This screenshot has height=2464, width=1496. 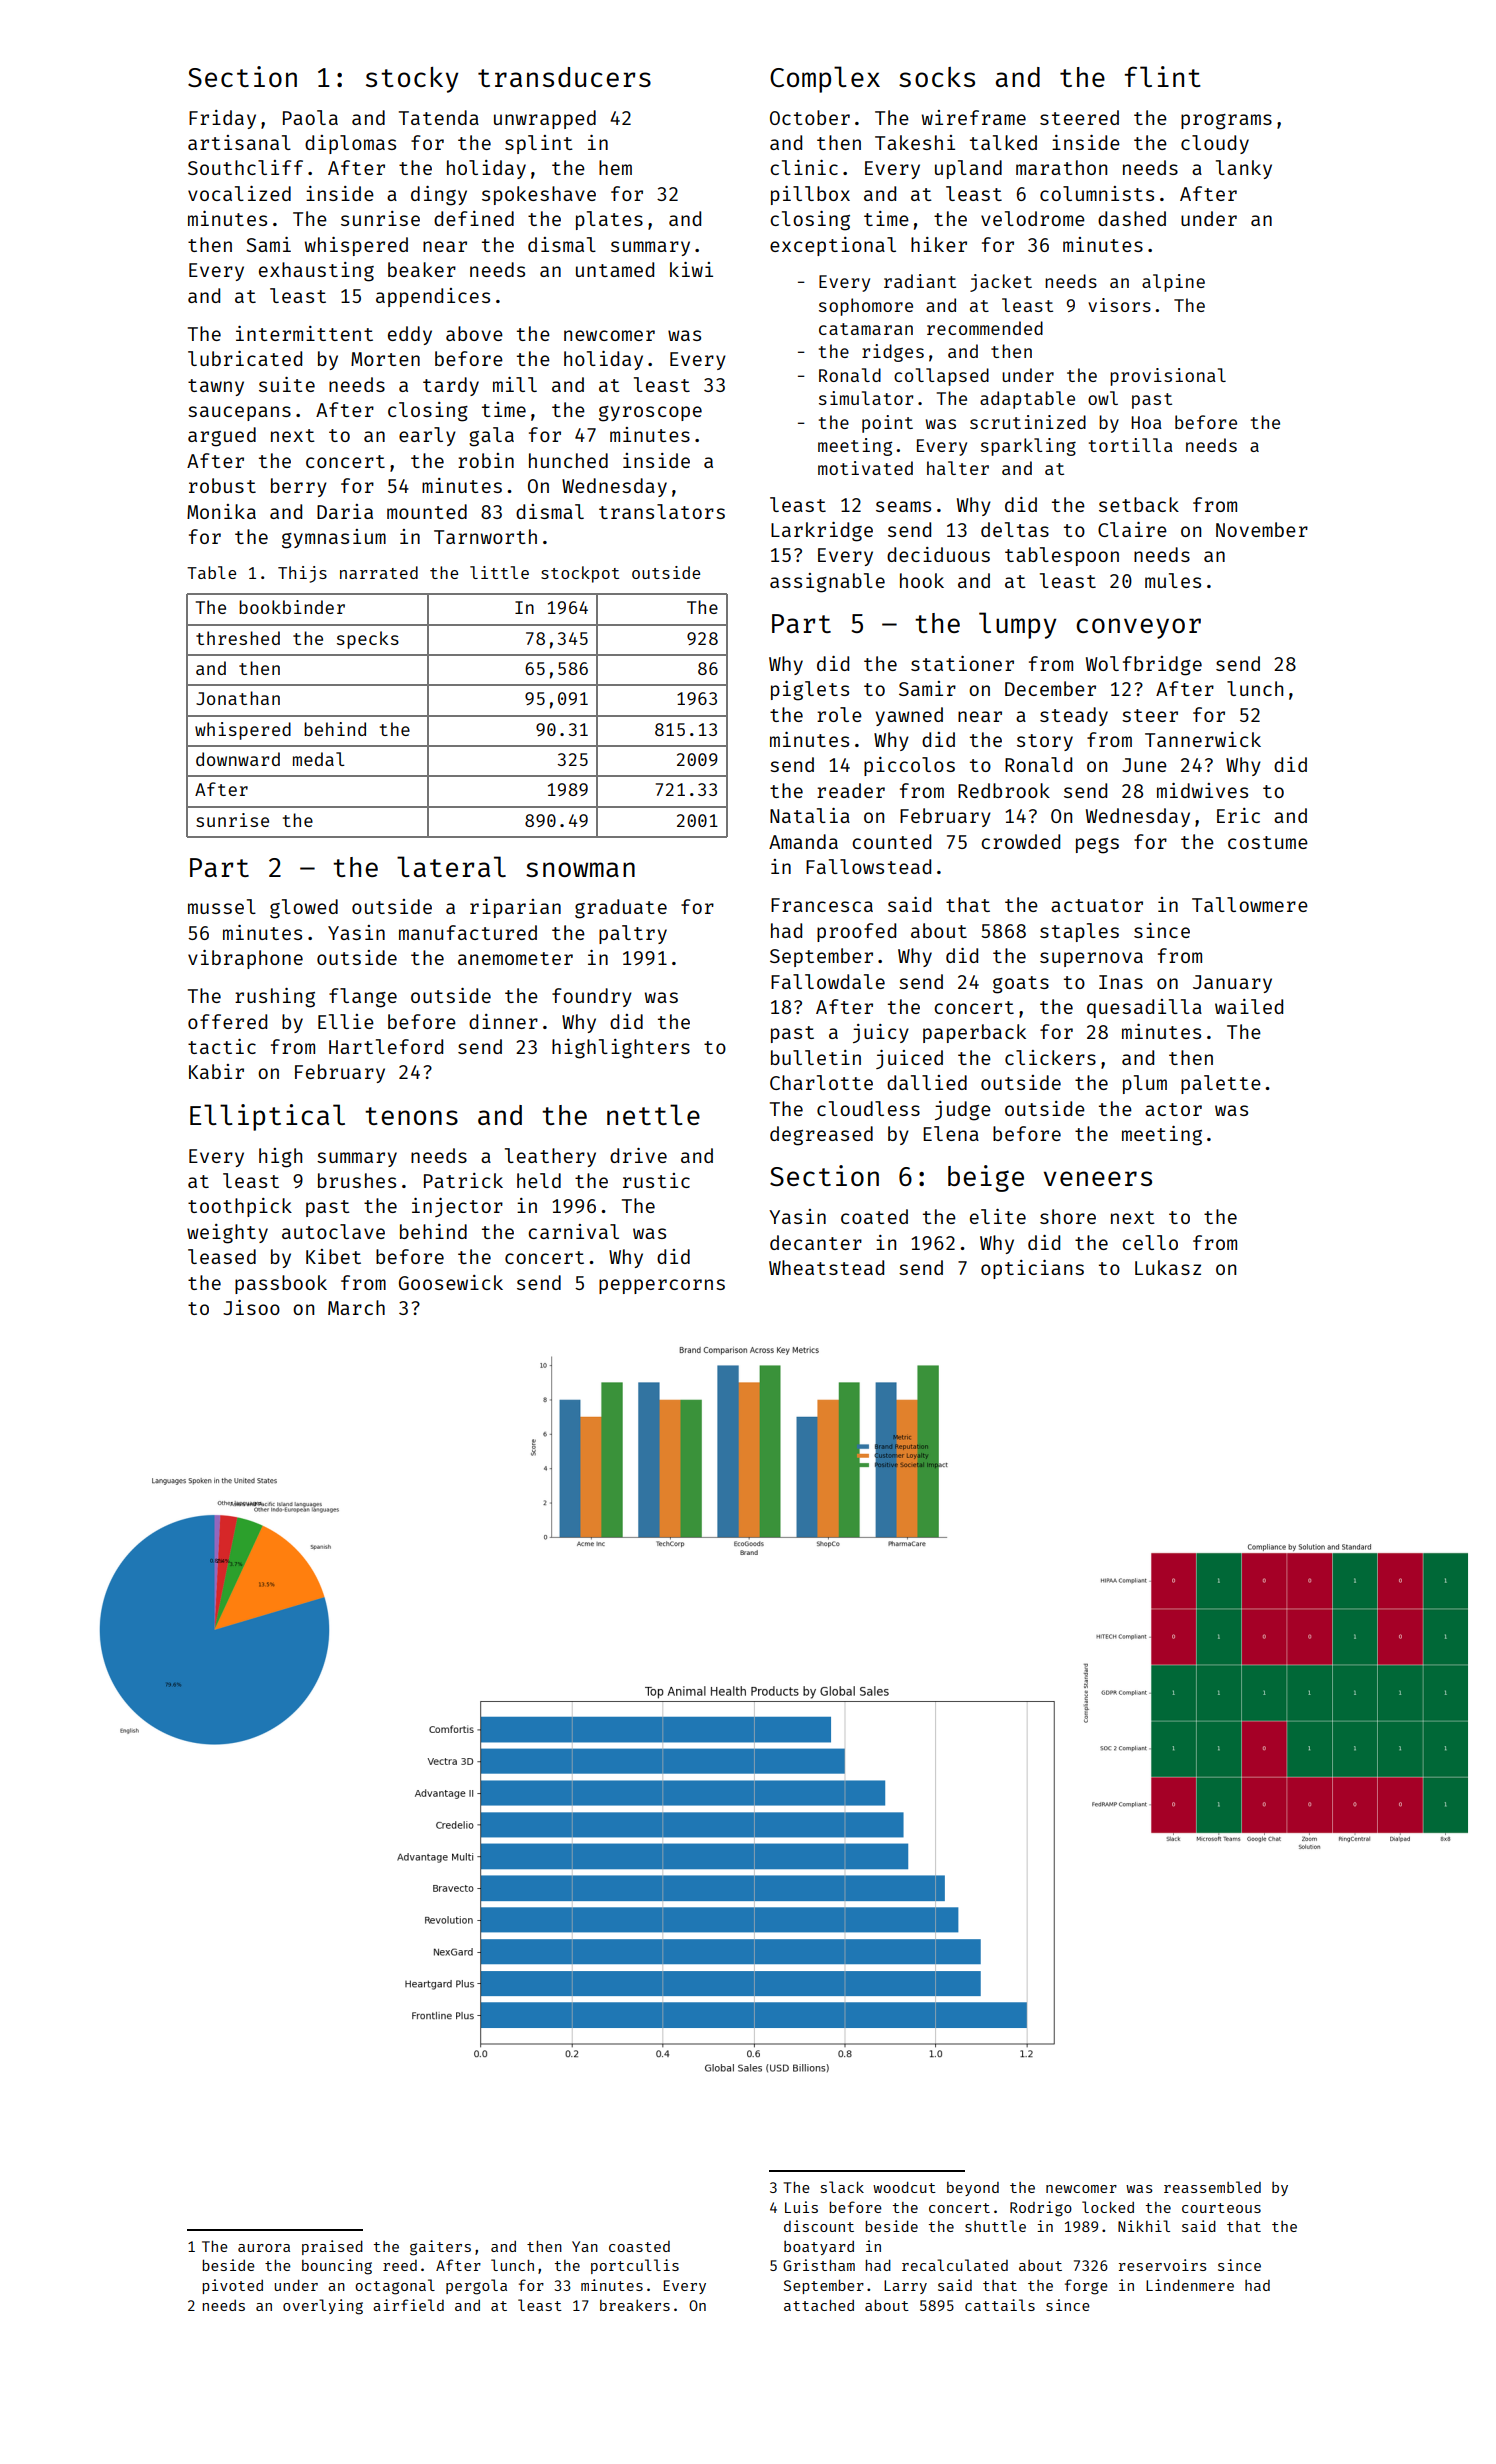 What do you see at coordinates (408, 2305) in the screenshot?
I see `airfield` at bounding box center [408, 2305].
